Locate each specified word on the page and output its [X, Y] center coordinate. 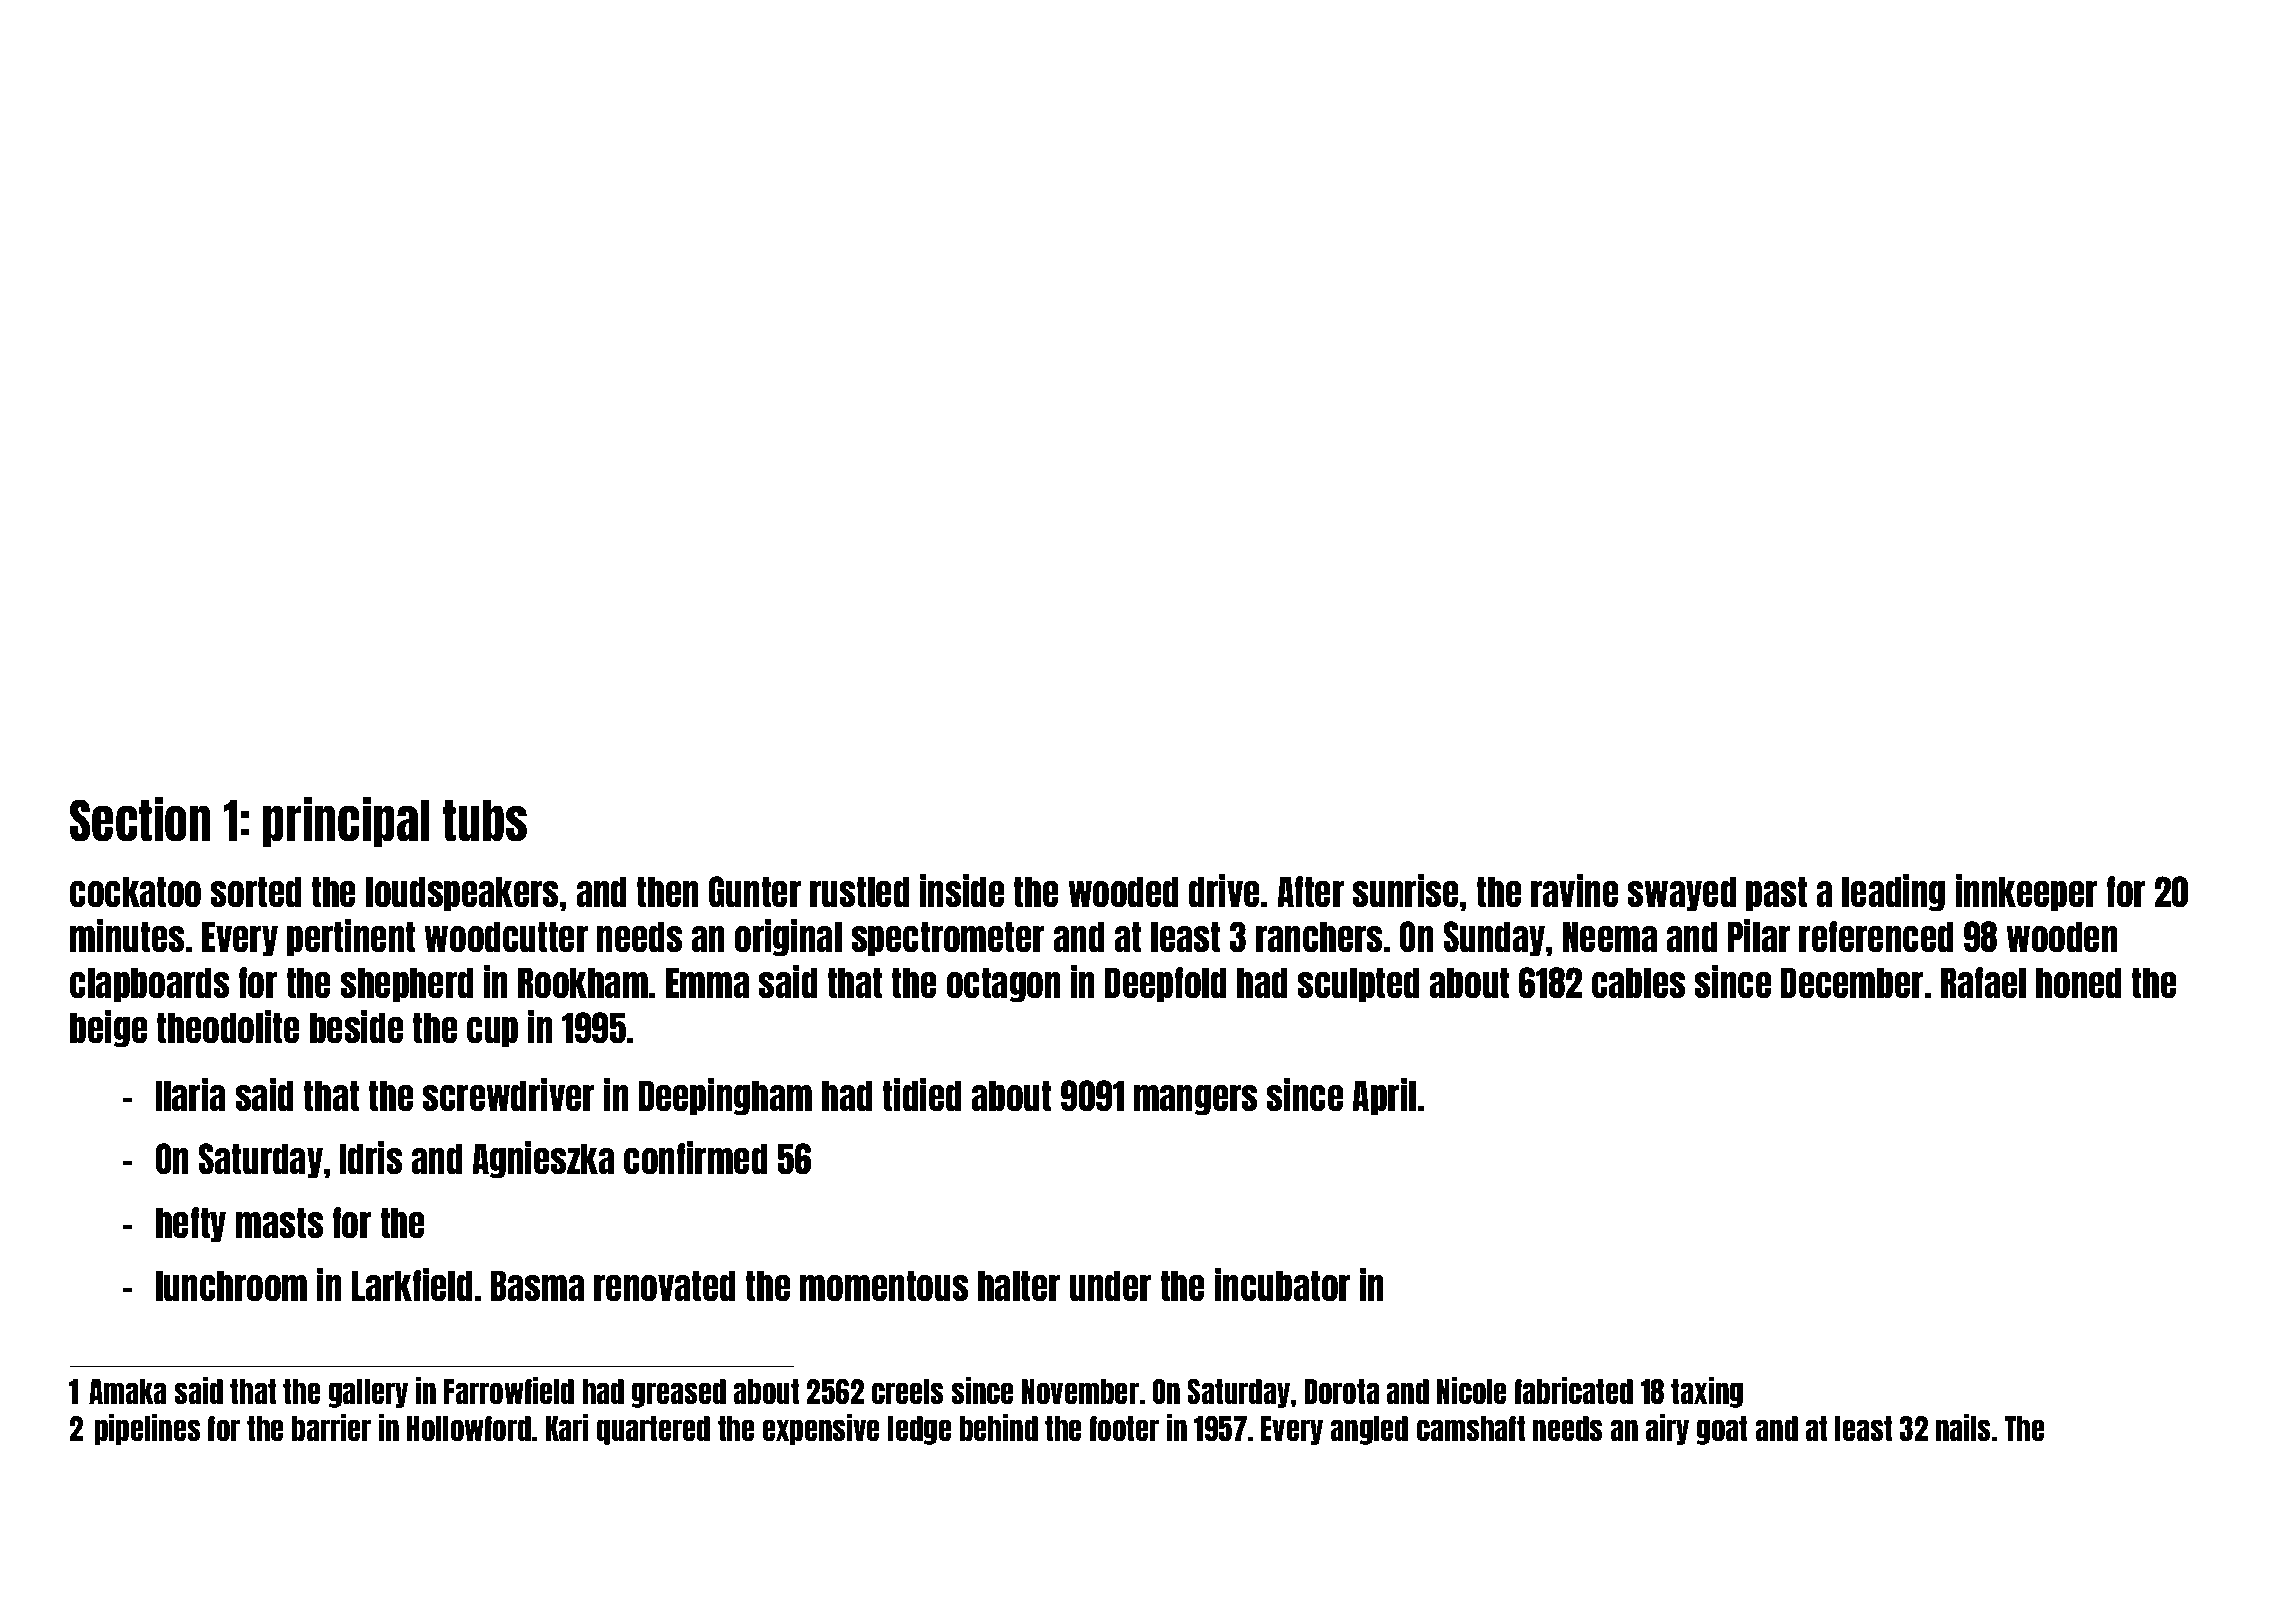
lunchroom [231, 1286]
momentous [884, 1286]
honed [2079, 983]
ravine [1575, 891]
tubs [485, 821]
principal [345, 822]
